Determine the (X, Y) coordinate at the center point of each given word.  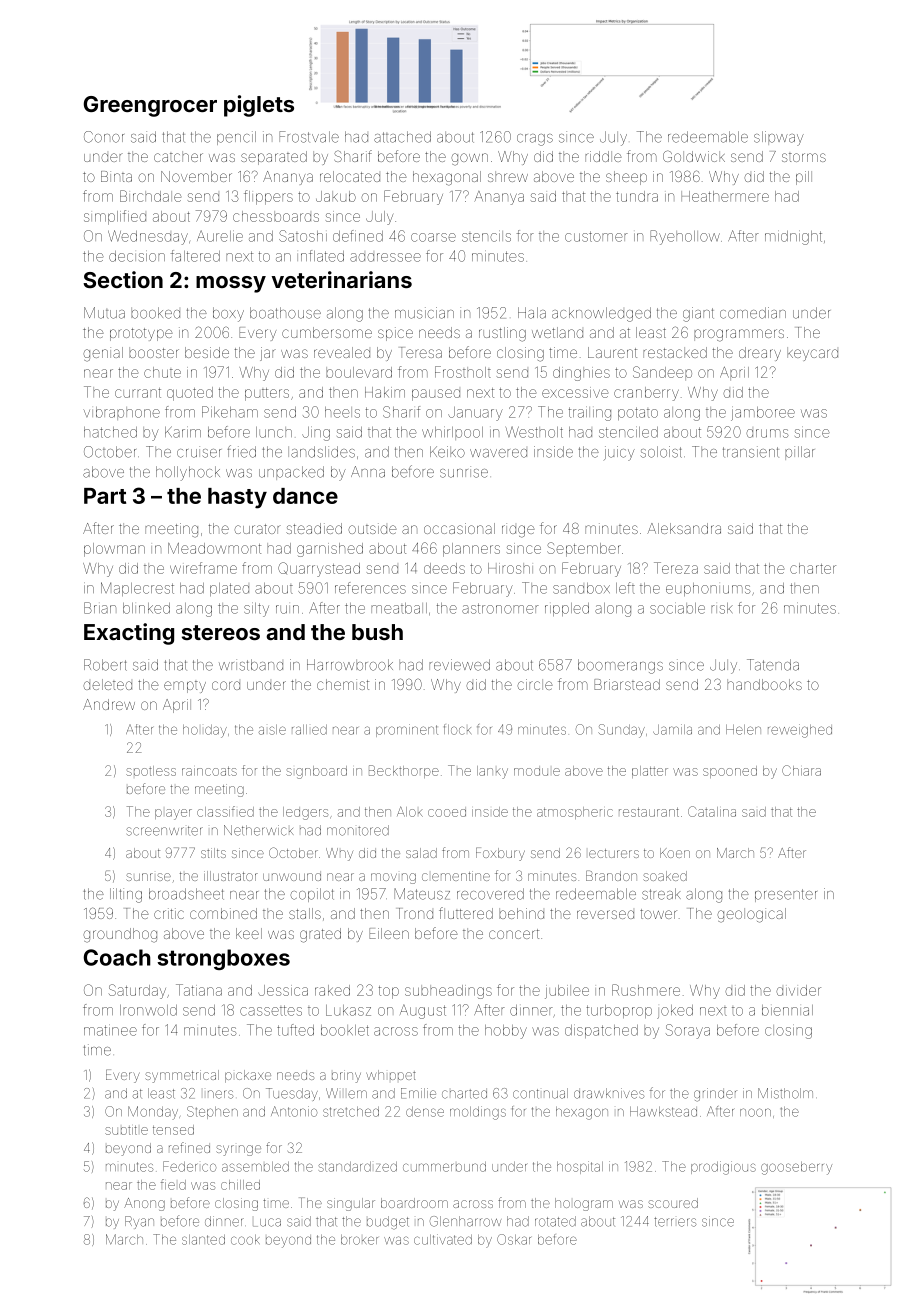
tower (658, 914)
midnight (793, 237)
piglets (259, 106)
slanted (203, 1240)
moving (393, 878)
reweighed (800, 731)
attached (402, 137)
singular (351, 1204)
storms (804, 157)
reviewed (459, 665)
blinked (146, 608)
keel (249, 933)
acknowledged (601, 314)
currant (138, 393)
